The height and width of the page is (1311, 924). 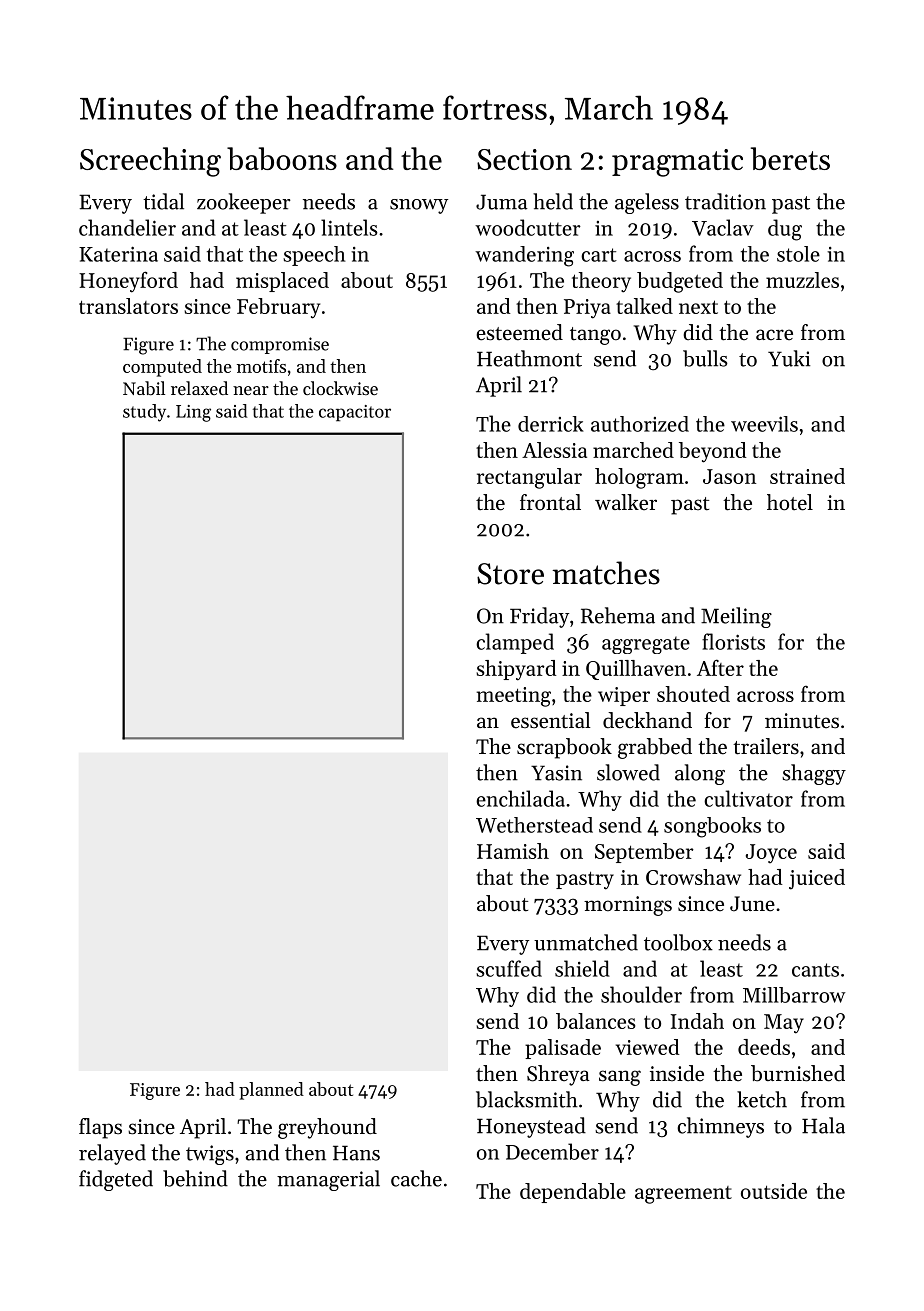 I want to click on study, so click(x=144, y=413).
